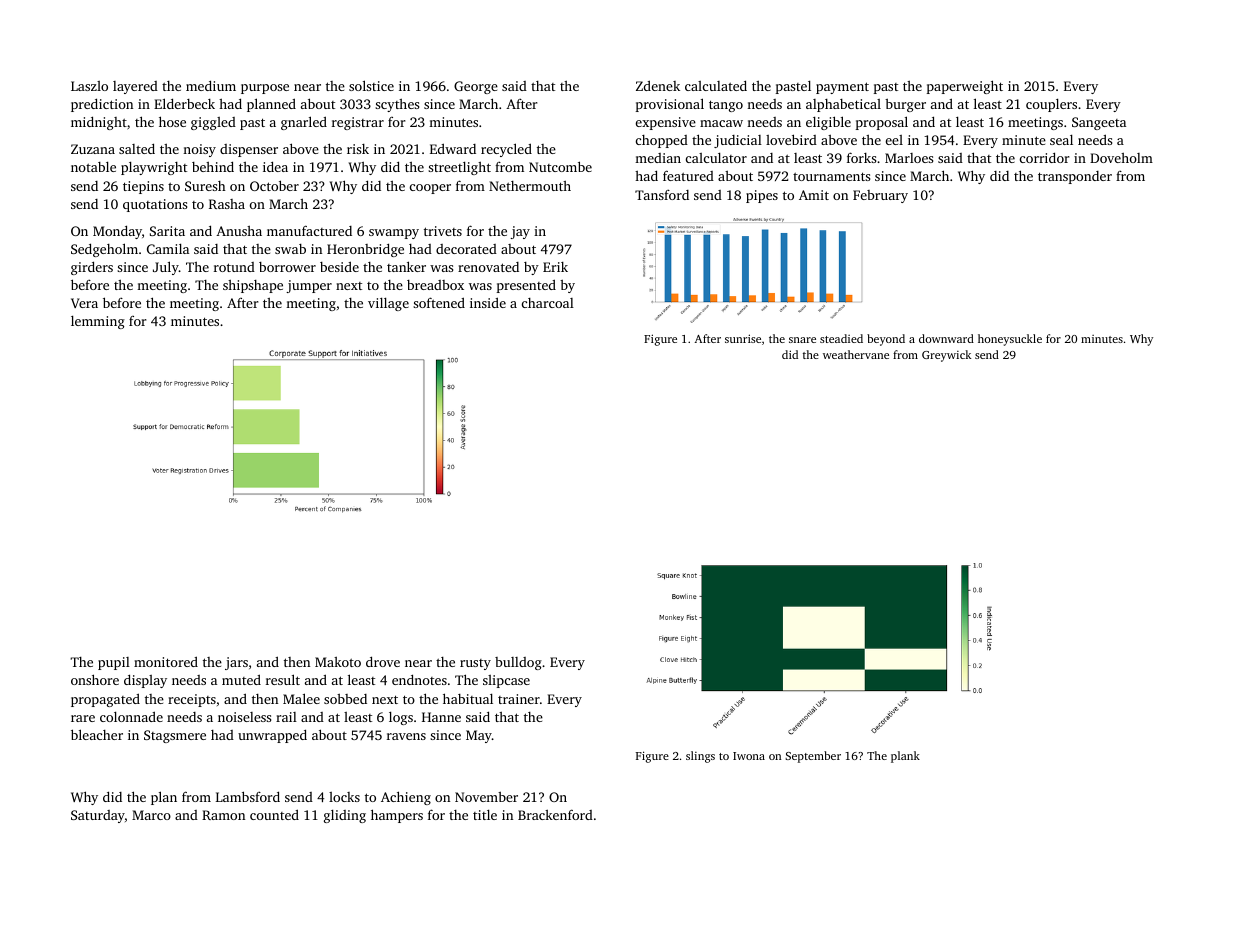 The height and width of the image is (952, 1233). What do you see at coordinates (946, 356) in the image?
I see `Greywick` at bounding box center [946, 356].
